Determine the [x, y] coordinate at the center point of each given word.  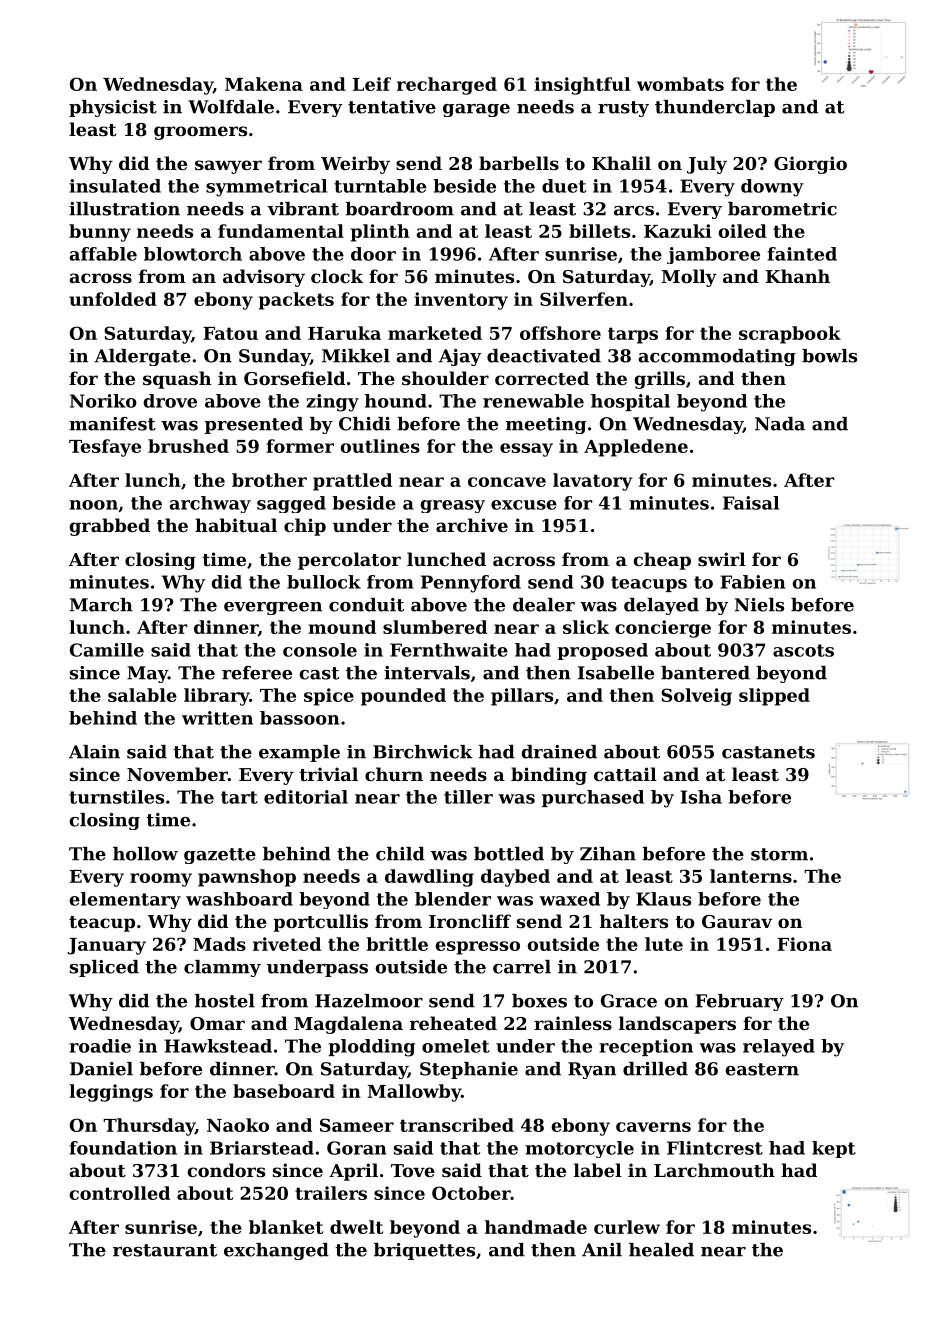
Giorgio [810, 165]
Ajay [460, 357]
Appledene [636, 448]
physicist [113, 108]
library [216, 697]
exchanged [276, 1251]
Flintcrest [715, 1148]
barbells [519, 163]
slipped [774, 697]
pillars [522, 697]
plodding [371, 1048]
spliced [104, 968]
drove [170, 401]
